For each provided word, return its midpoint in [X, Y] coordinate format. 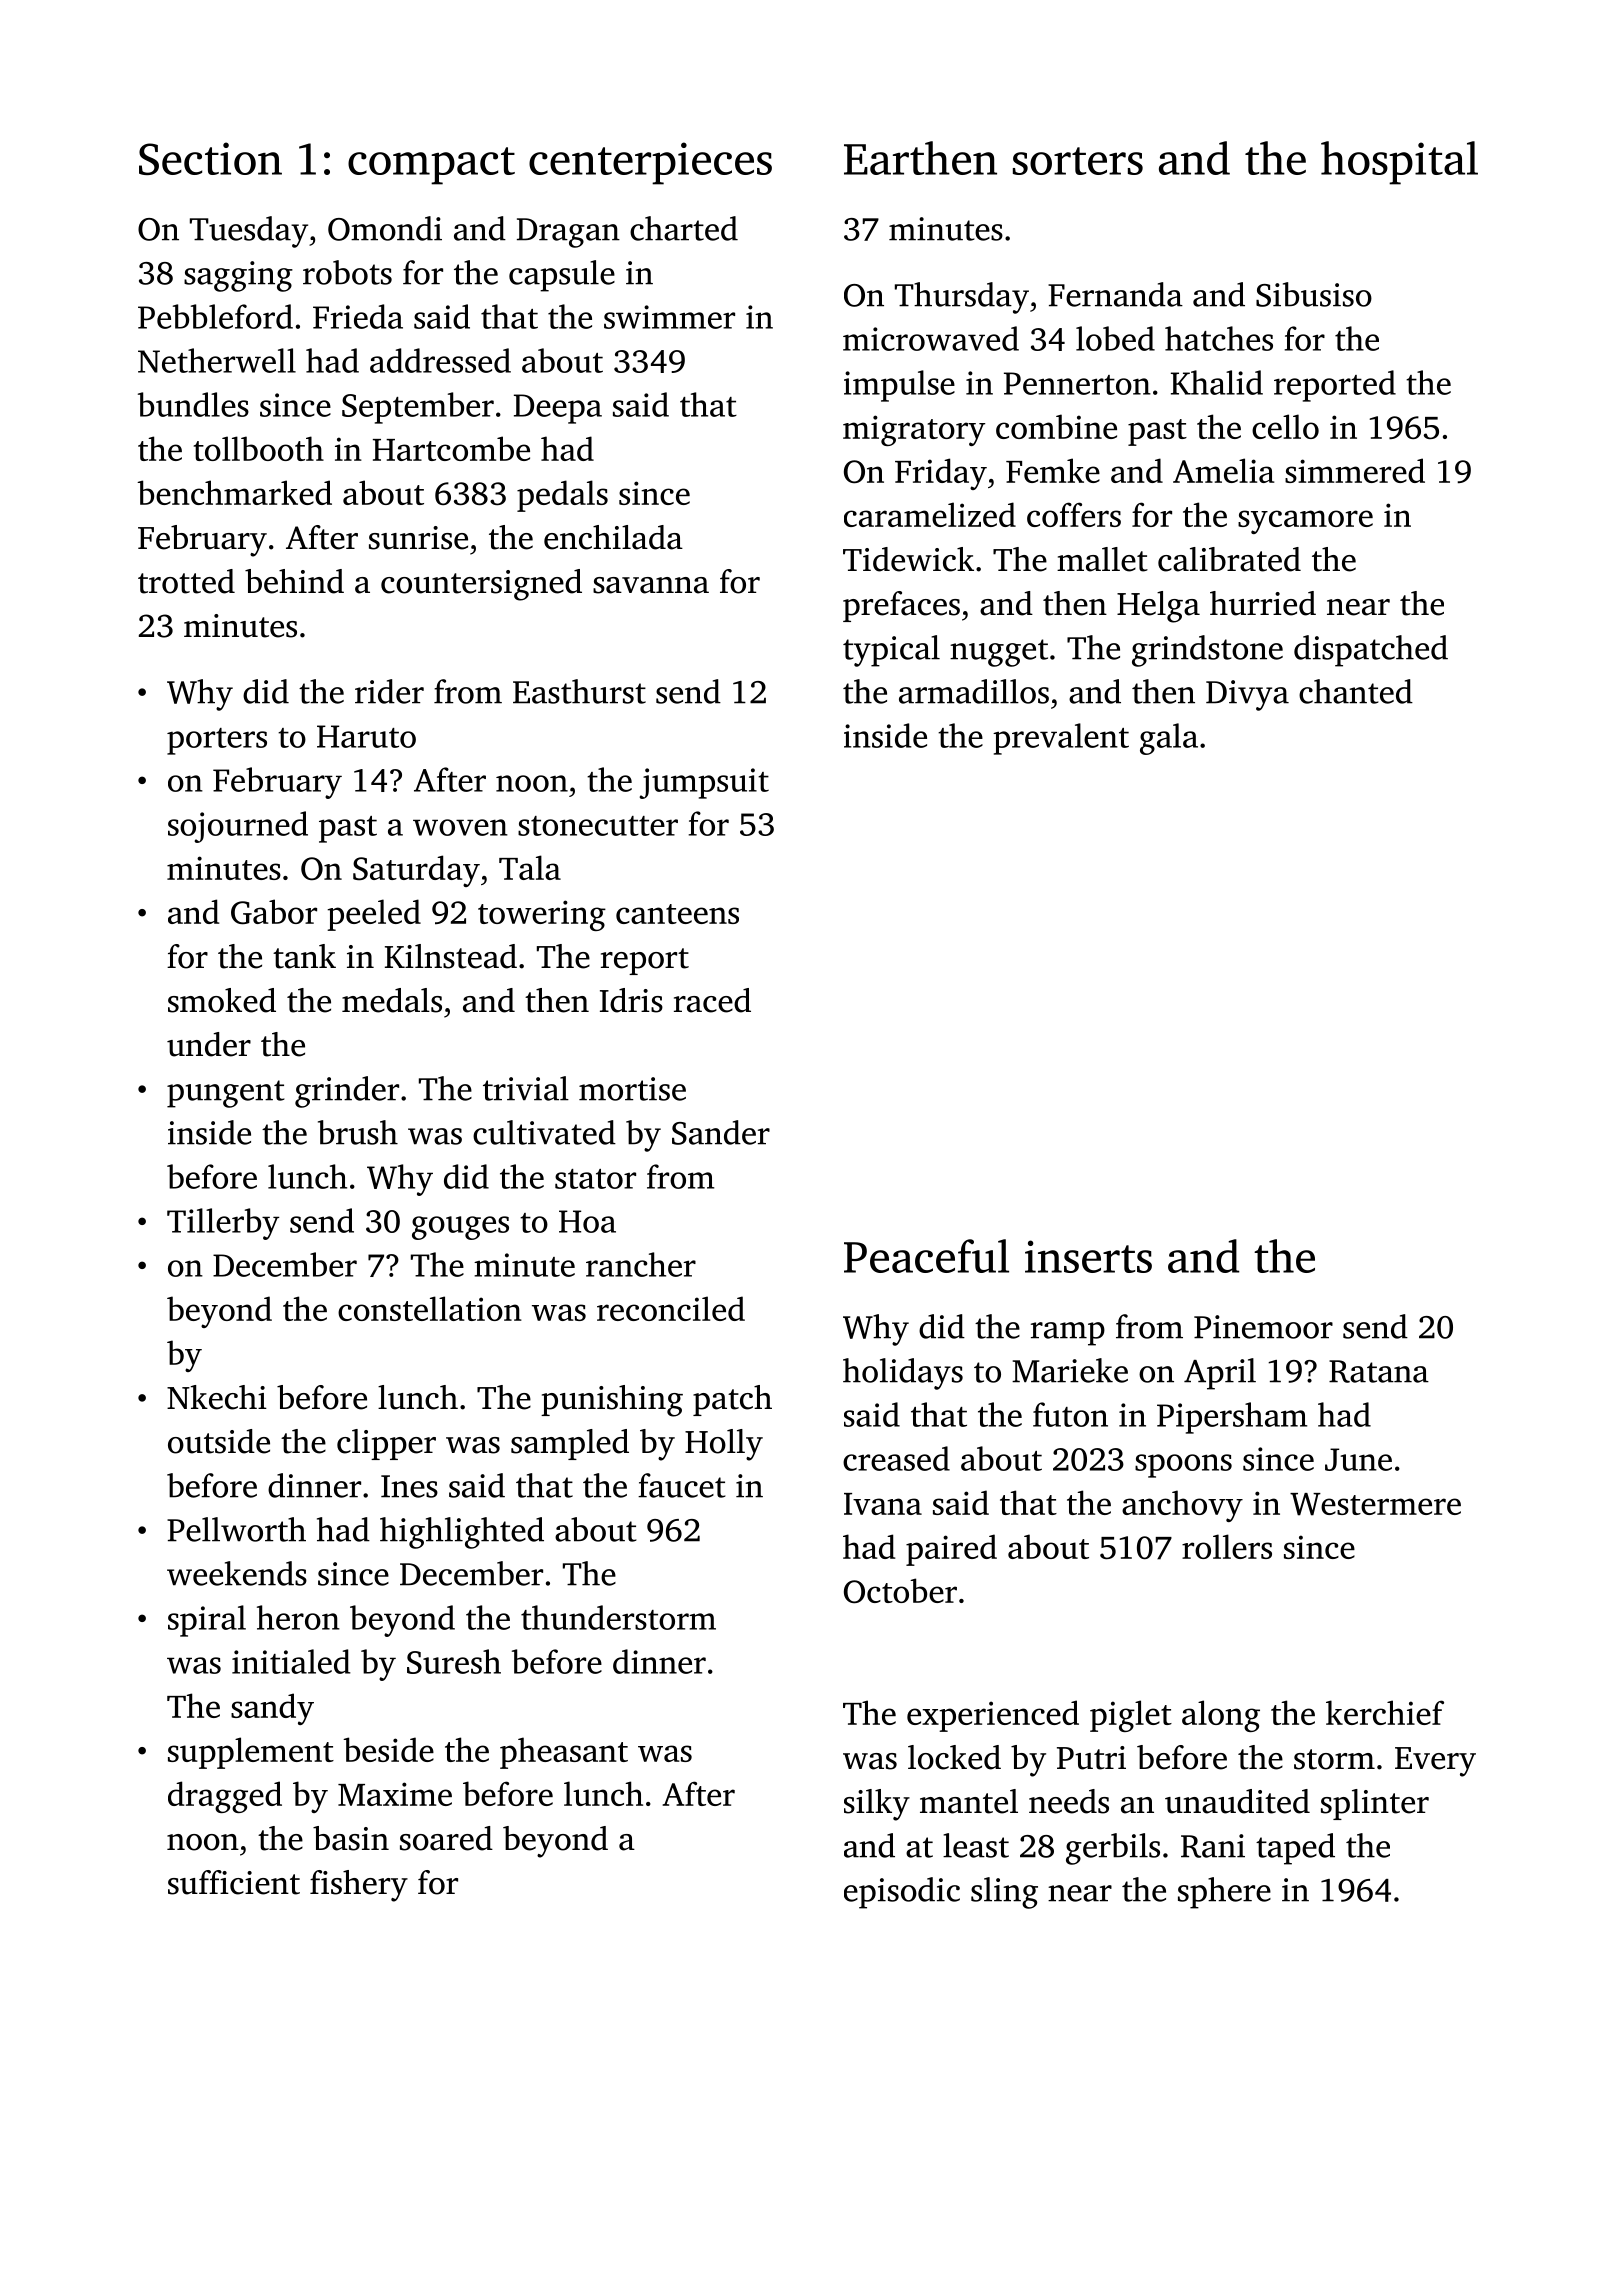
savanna [651, 585]
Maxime [395, 1794]
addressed [440, 360]
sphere [1224, 1893]
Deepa [558, 409]
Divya [1247, 695]
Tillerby [223, 1224]
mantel [969, 1801]
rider [389, 691]
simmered [1355, 470]
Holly [724, 1445]
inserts [1088, 1256]
